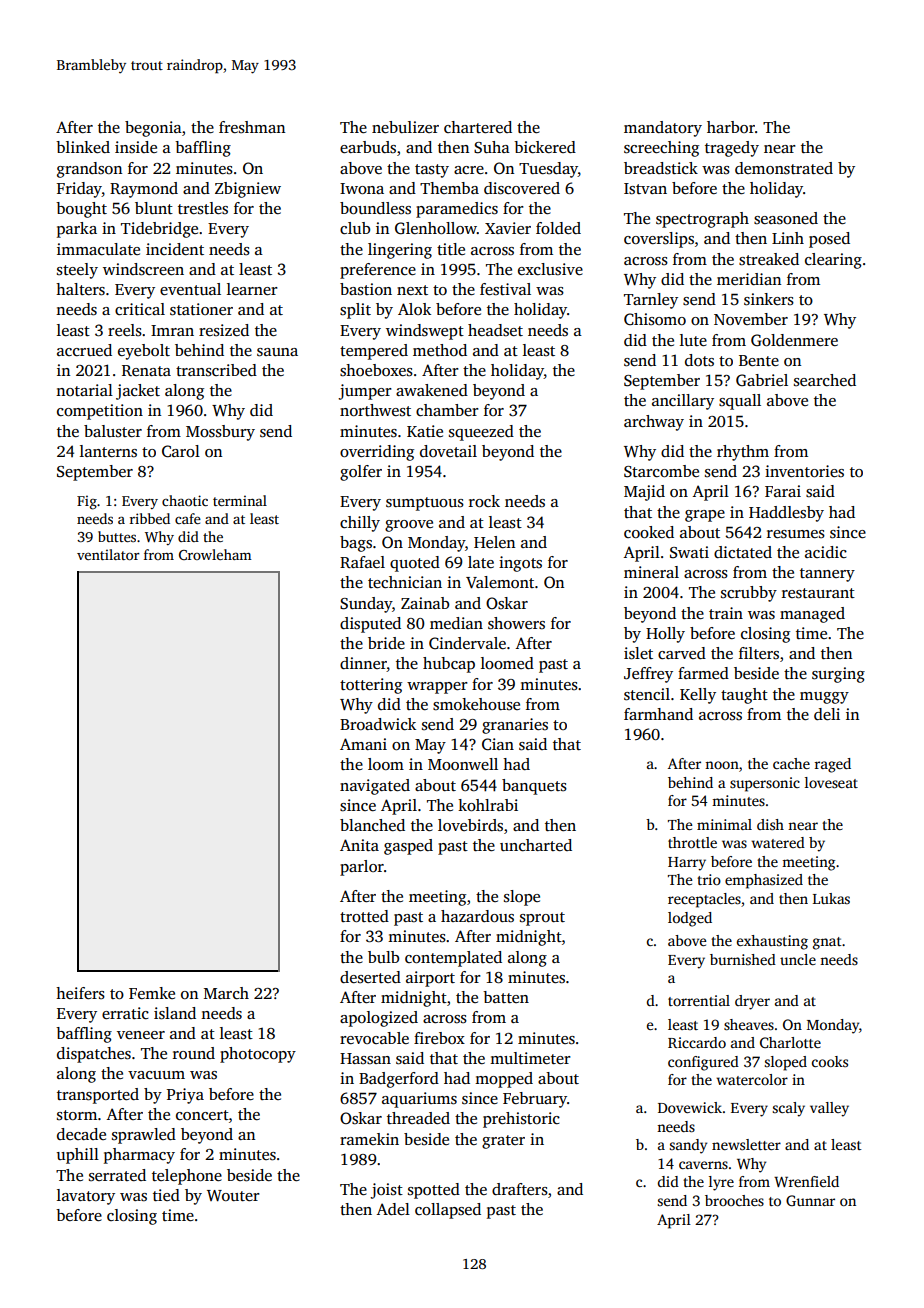 The image size is (924, 1308). Describe the element at coordinates (506, 997) in the image. I see `batten` at that location.
